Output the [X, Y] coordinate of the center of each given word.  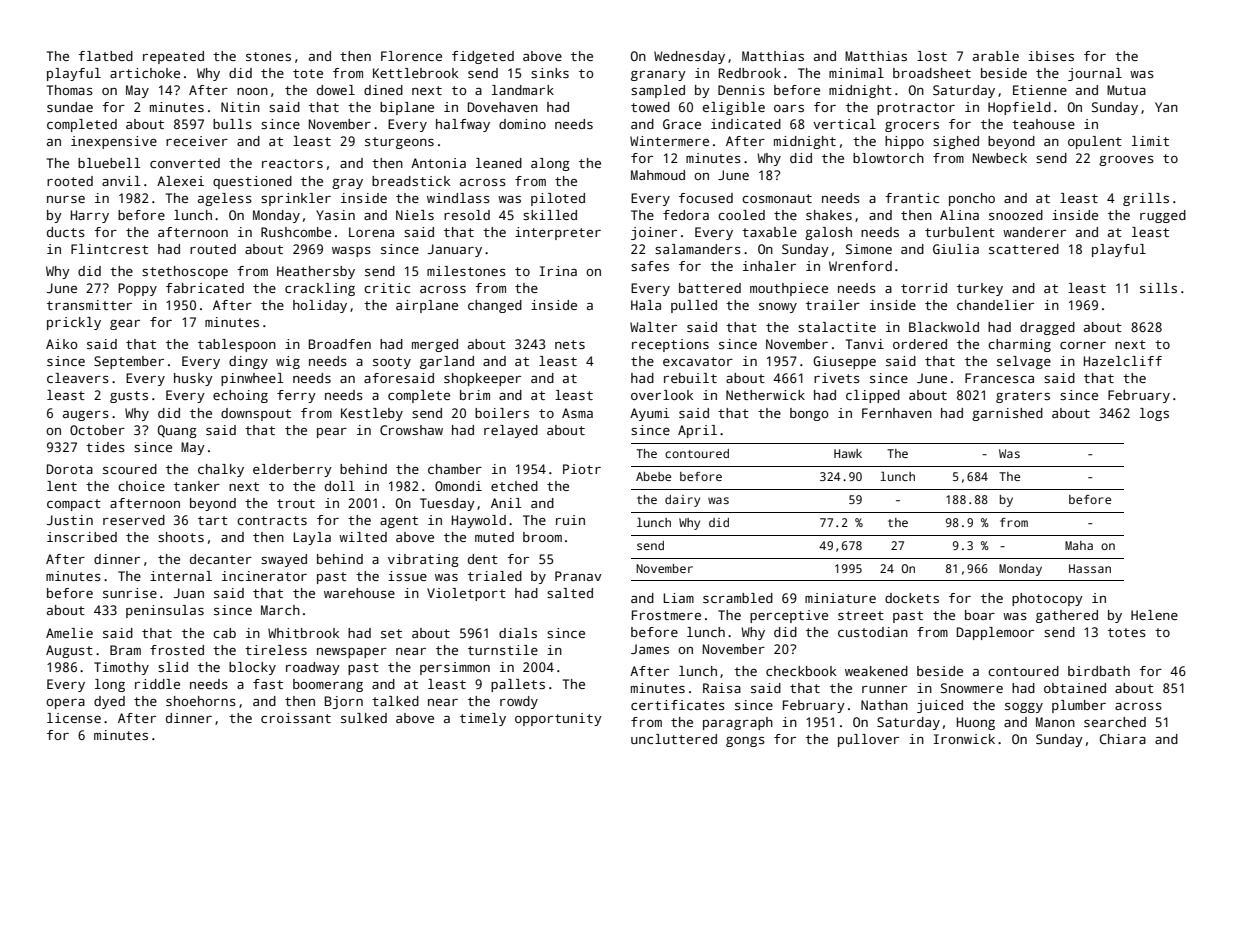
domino [522, 124]
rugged [1163, 216]
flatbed [105, 56]
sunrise [130, 593]
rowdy [519, 702]
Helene [1154, 615]
